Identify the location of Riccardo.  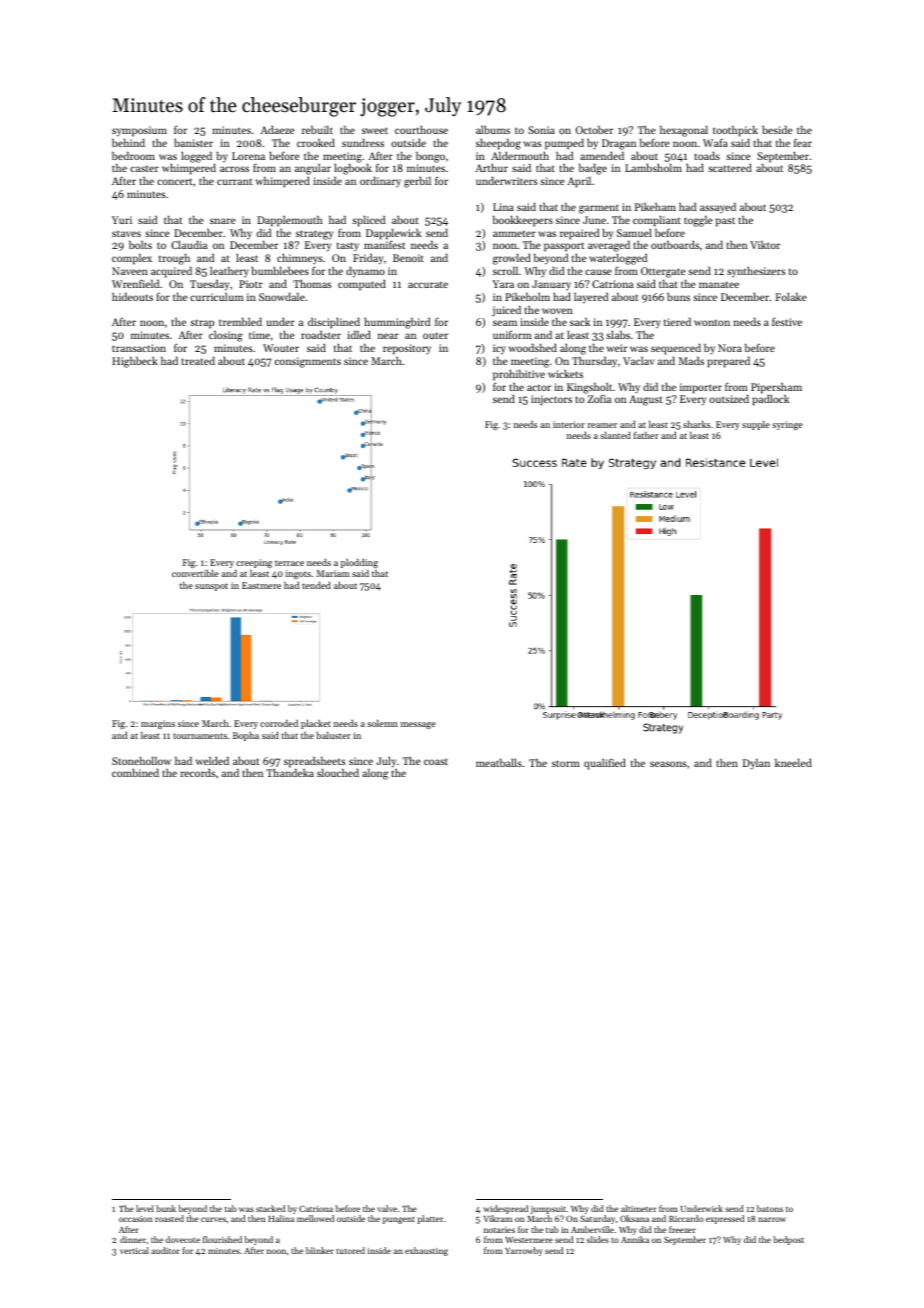
(686, 1218).
